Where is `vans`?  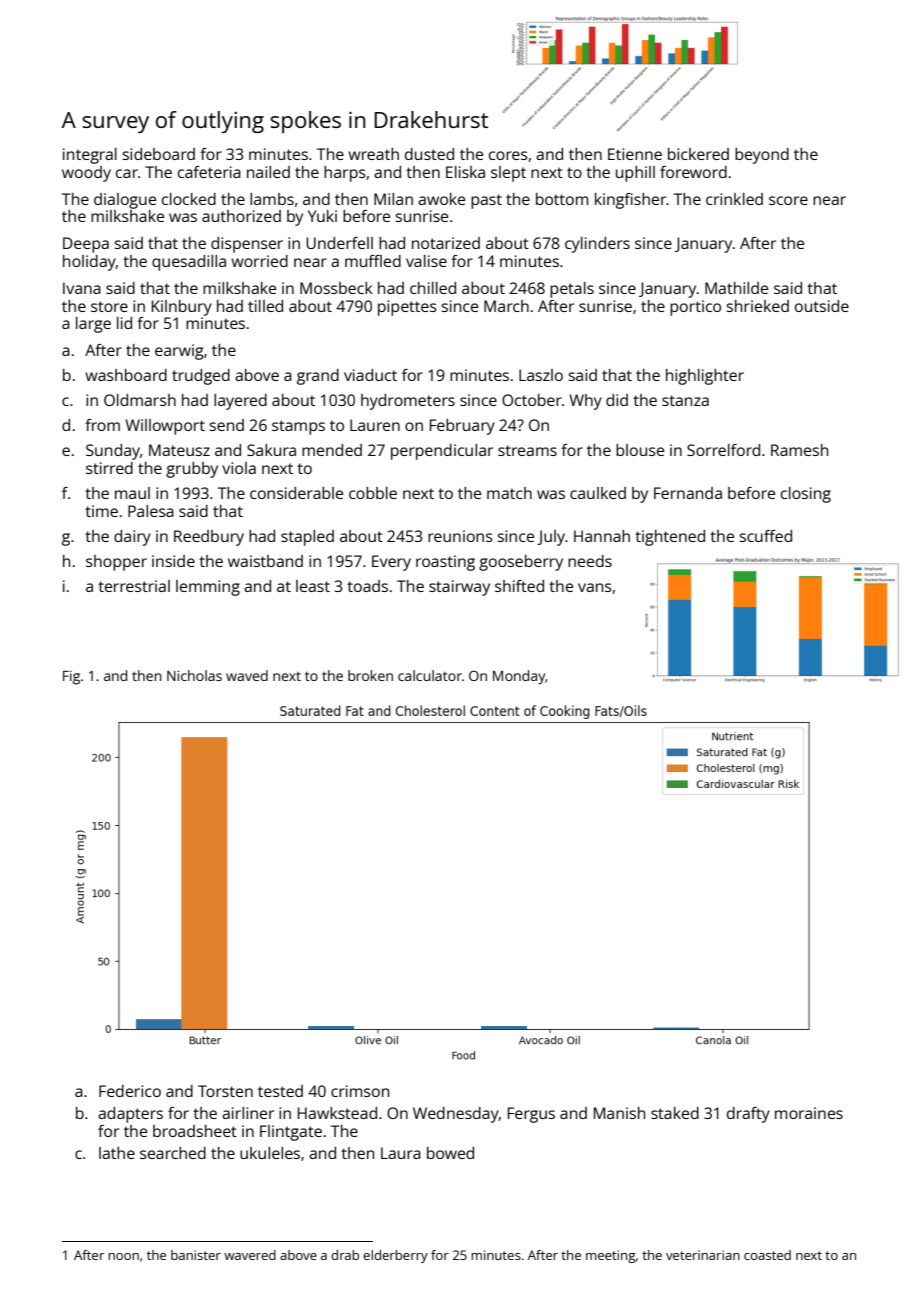
vans is located at coordinates (595, 587).
